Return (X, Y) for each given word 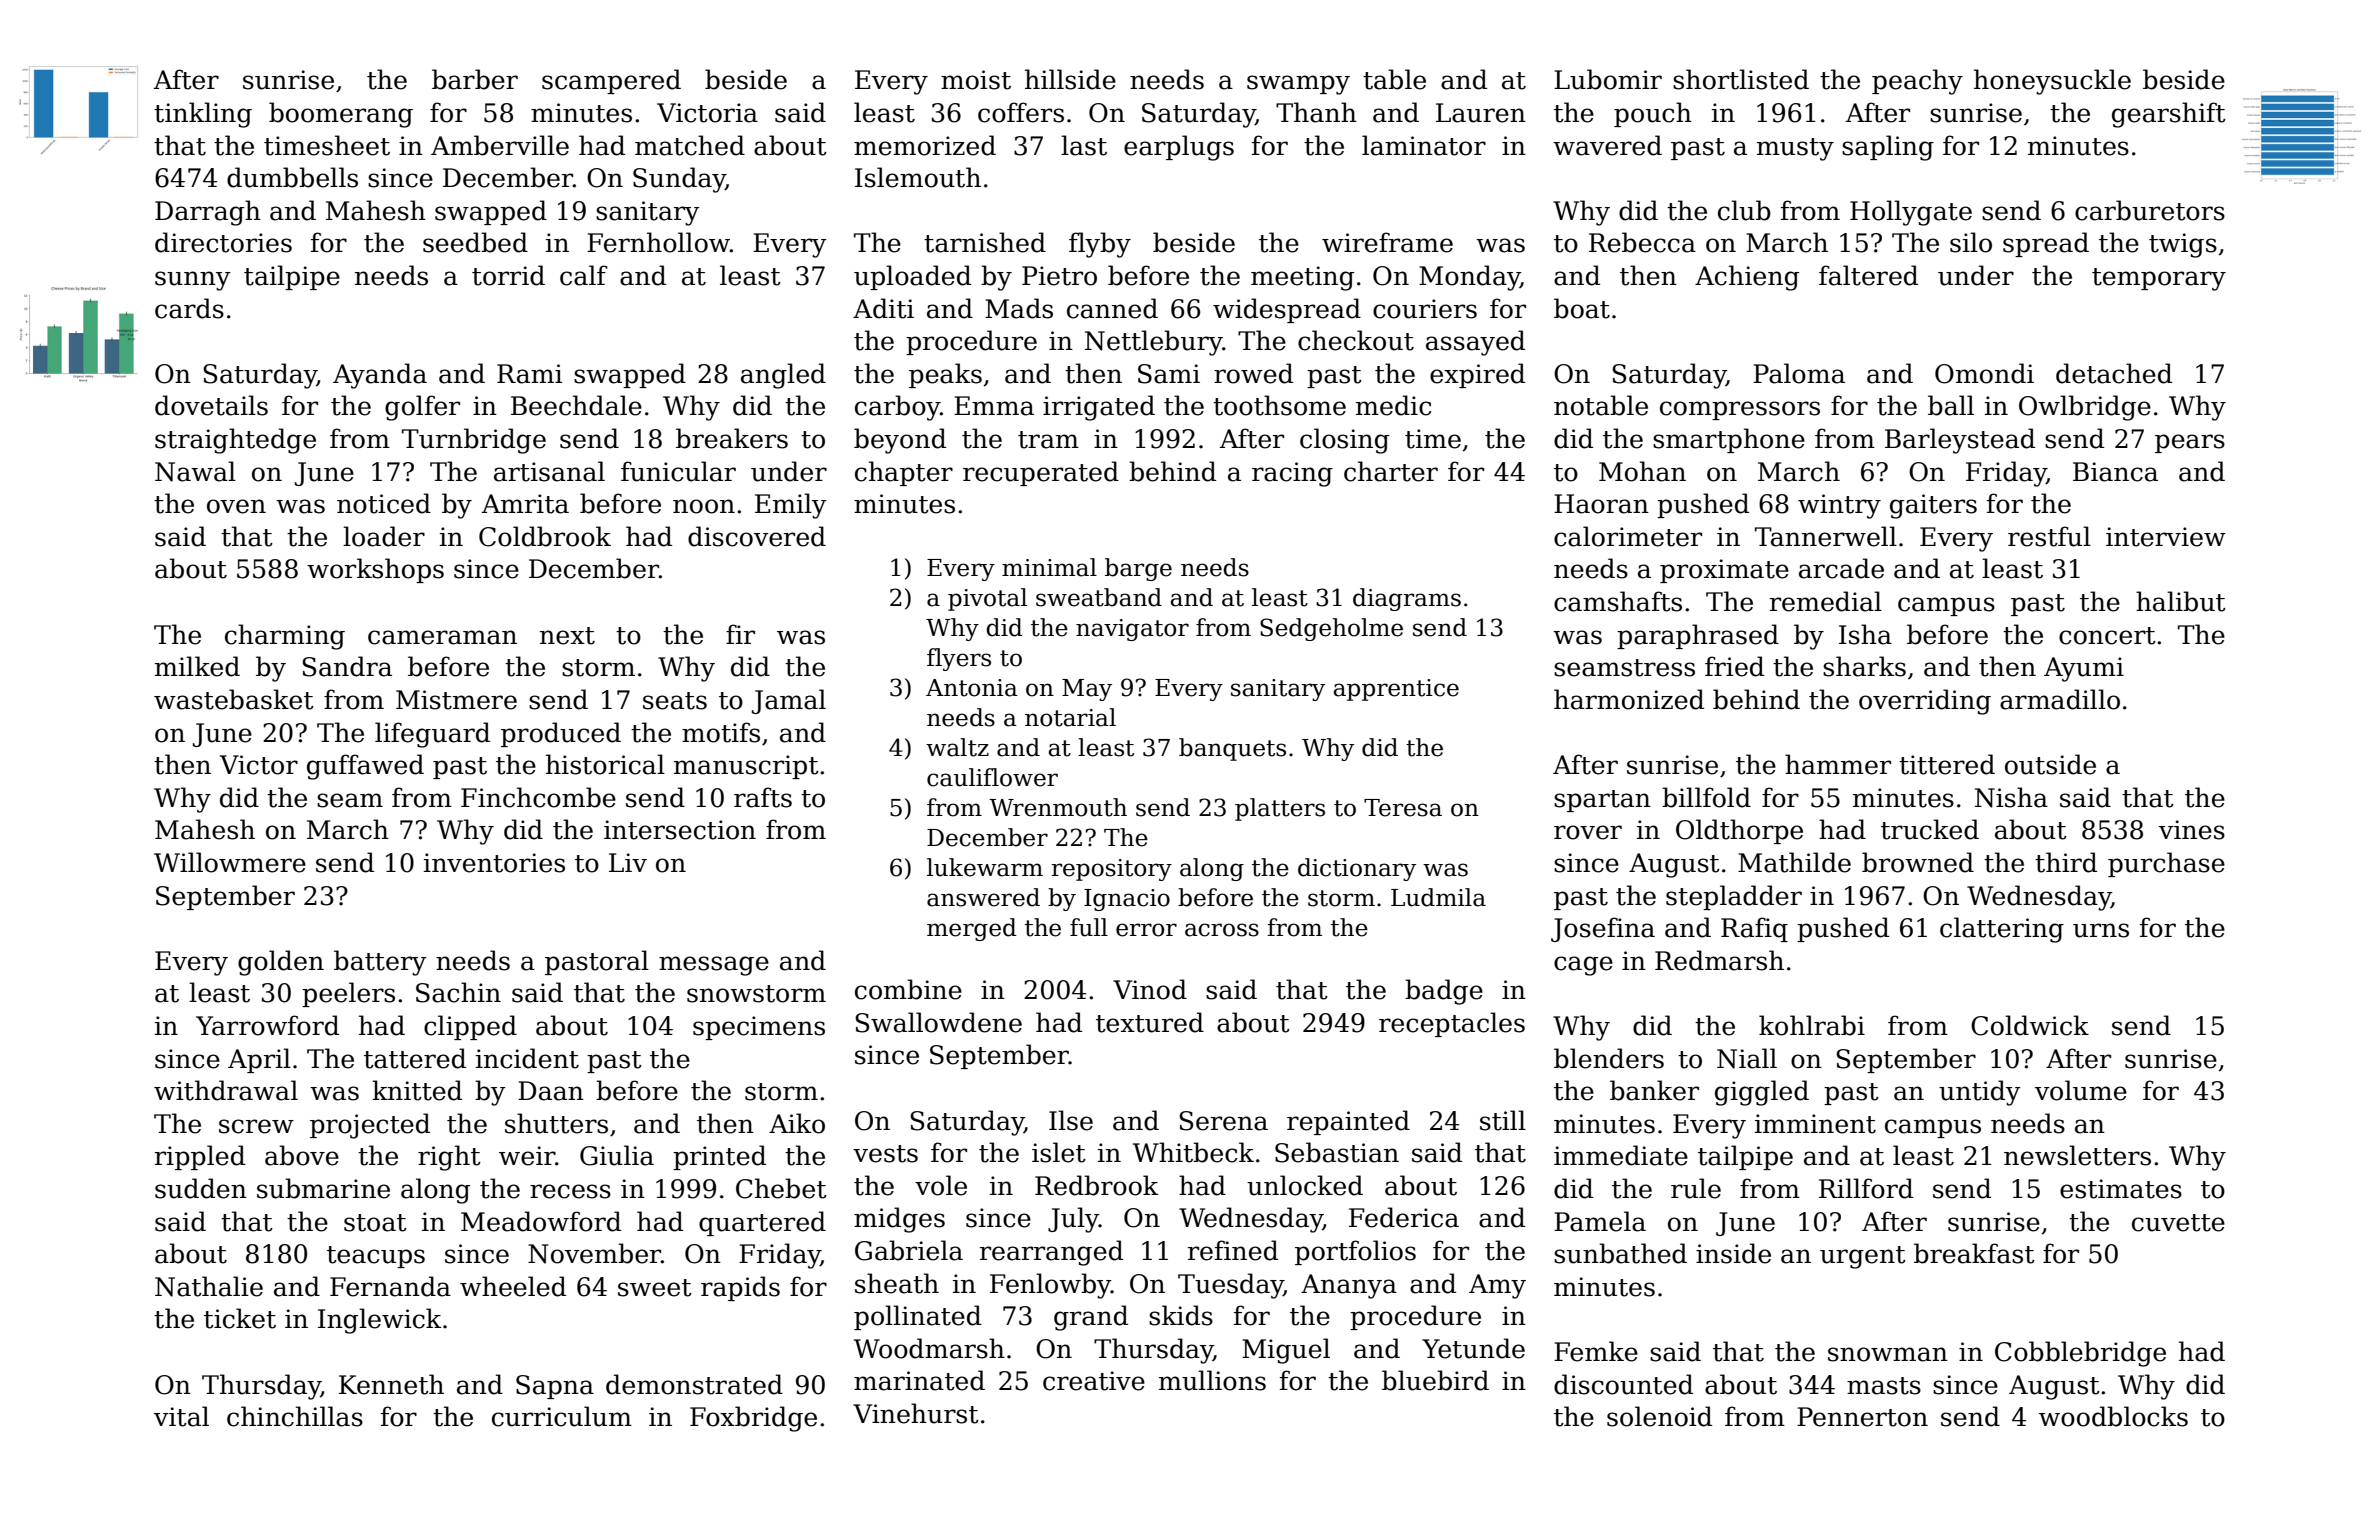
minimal (1049, 567)
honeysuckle (2052, 82)
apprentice (1396, 690)
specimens (759, 1028)
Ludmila (1438, 897)
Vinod (1150, 989)
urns (2101, 930)
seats (675, 701)
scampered (611, 81)
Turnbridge (474, 441)
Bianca (2115, 472)
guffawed (365, 767)
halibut (2181, 601)
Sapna (555, 1387)
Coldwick (2030, 1025)
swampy (1298, 85)
